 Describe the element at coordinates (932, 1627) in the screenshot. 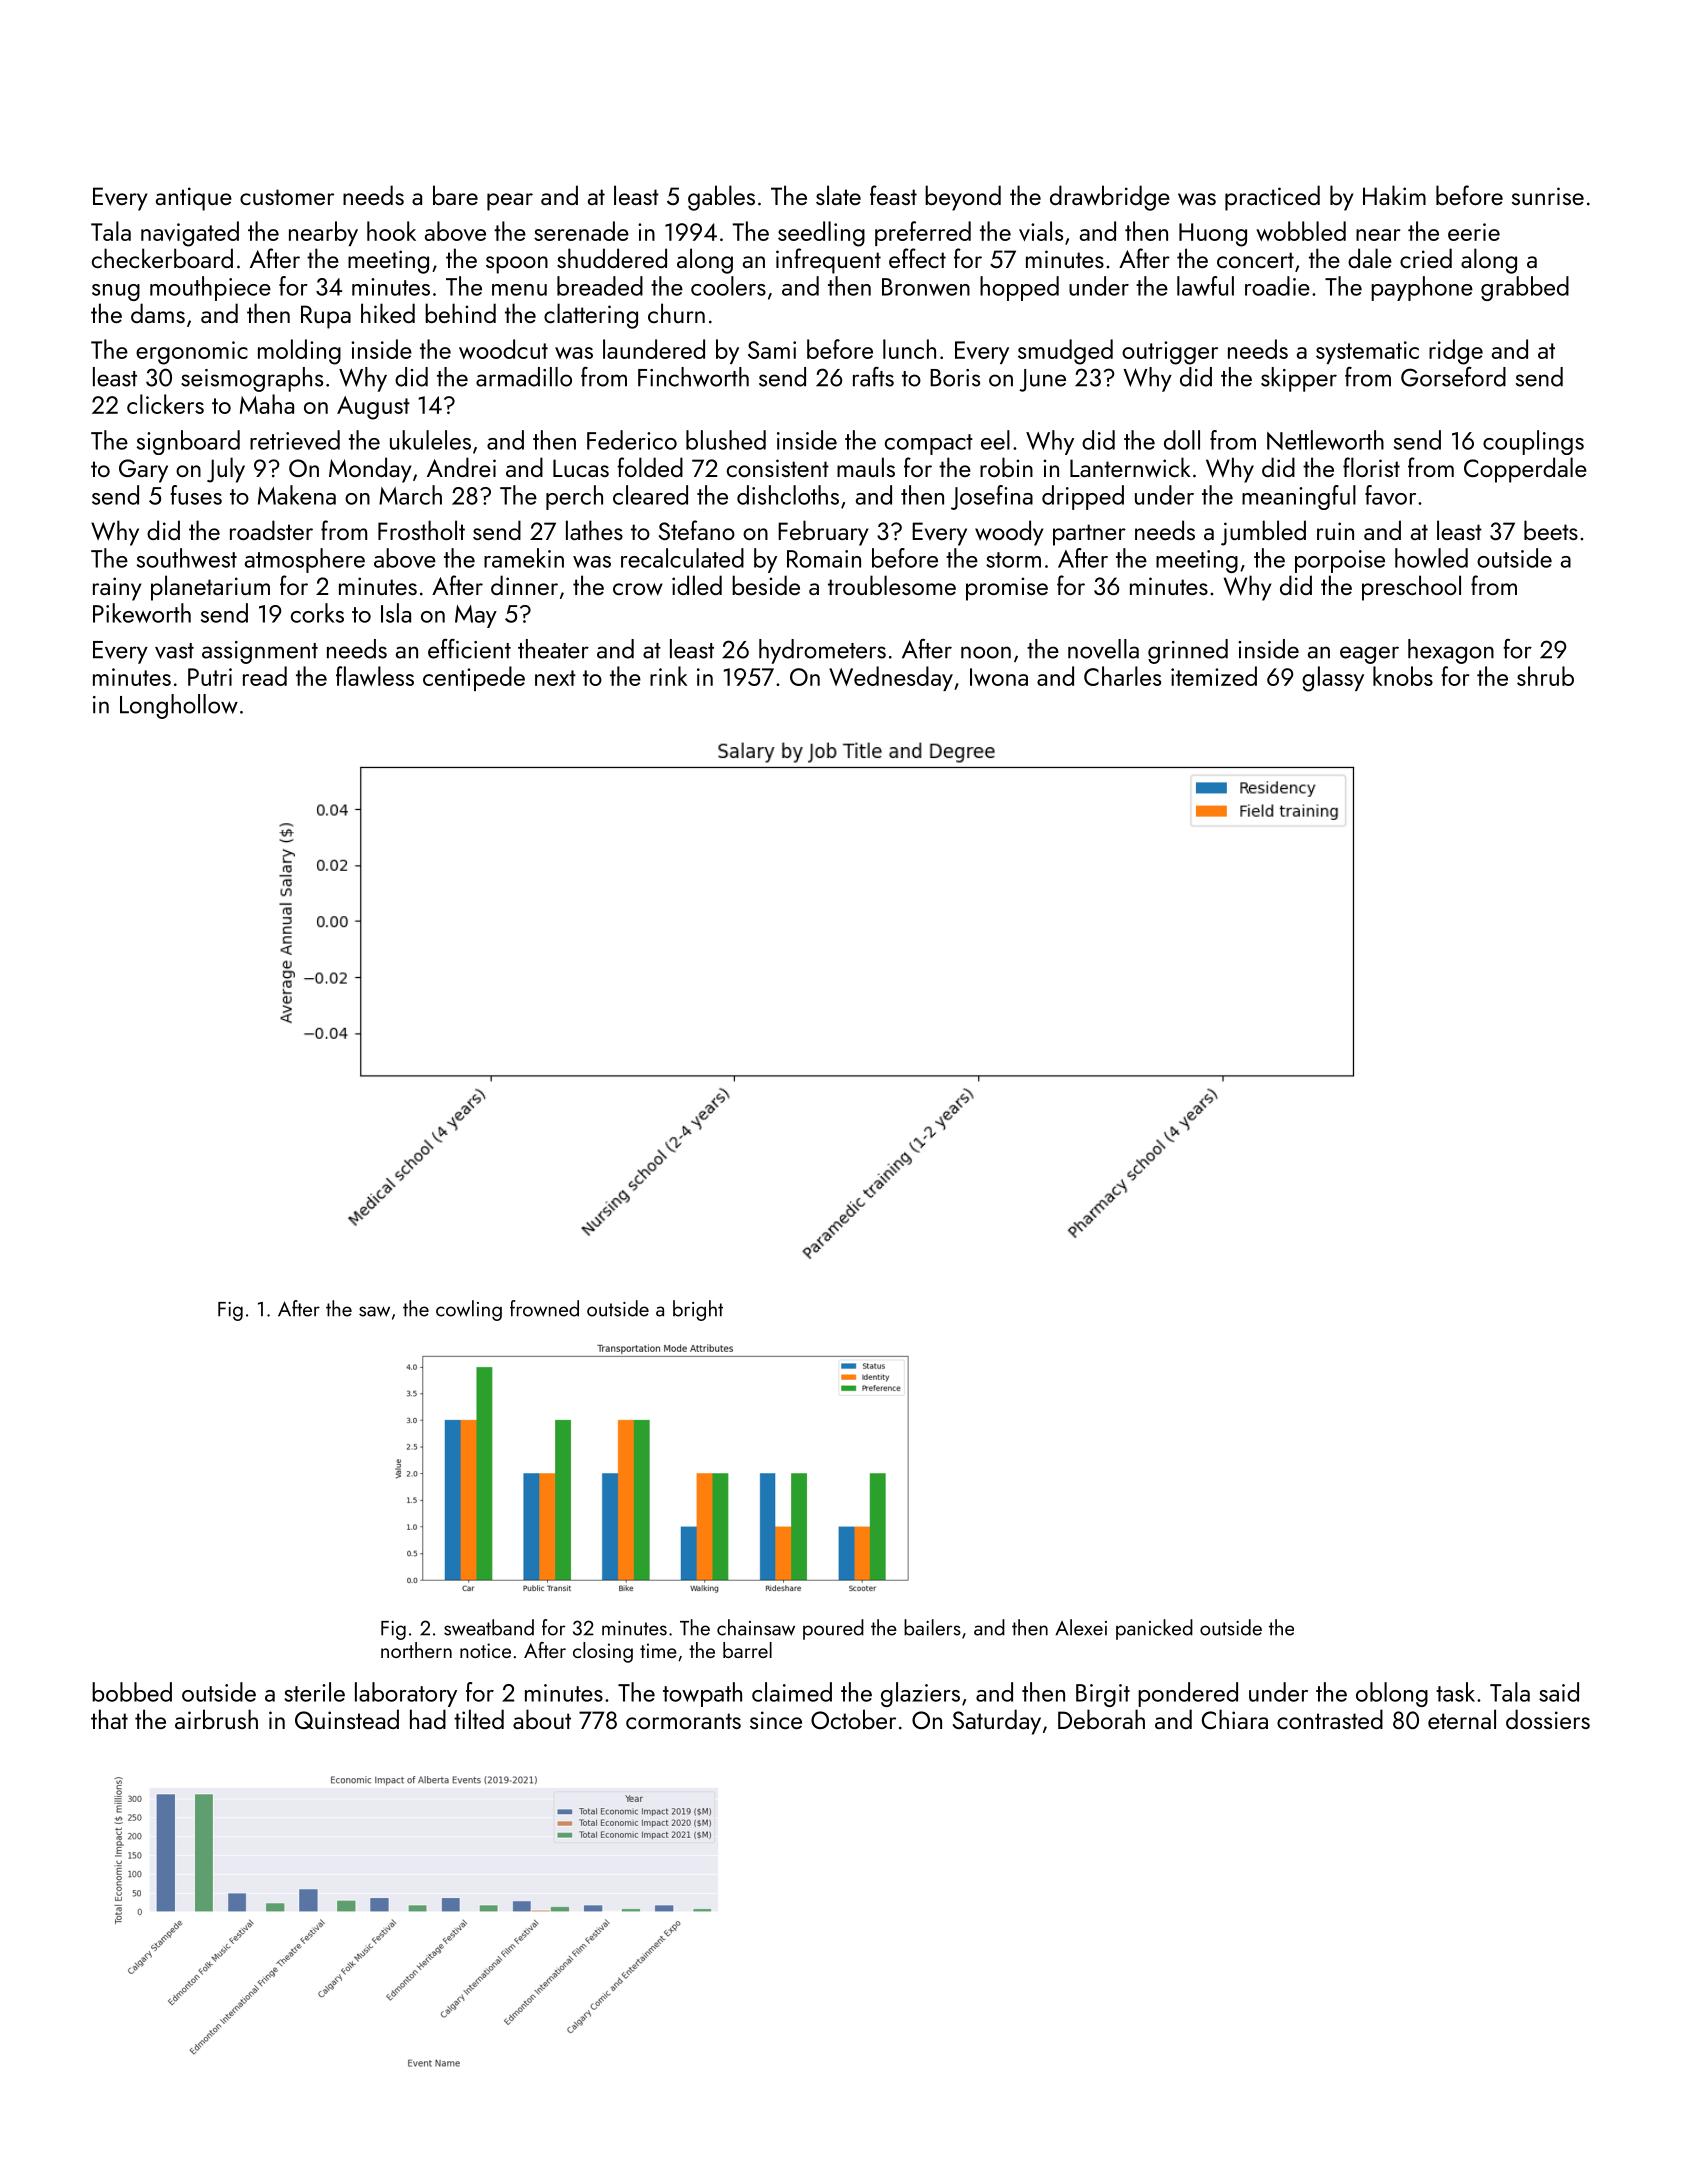

I see `bailers` at that location.
